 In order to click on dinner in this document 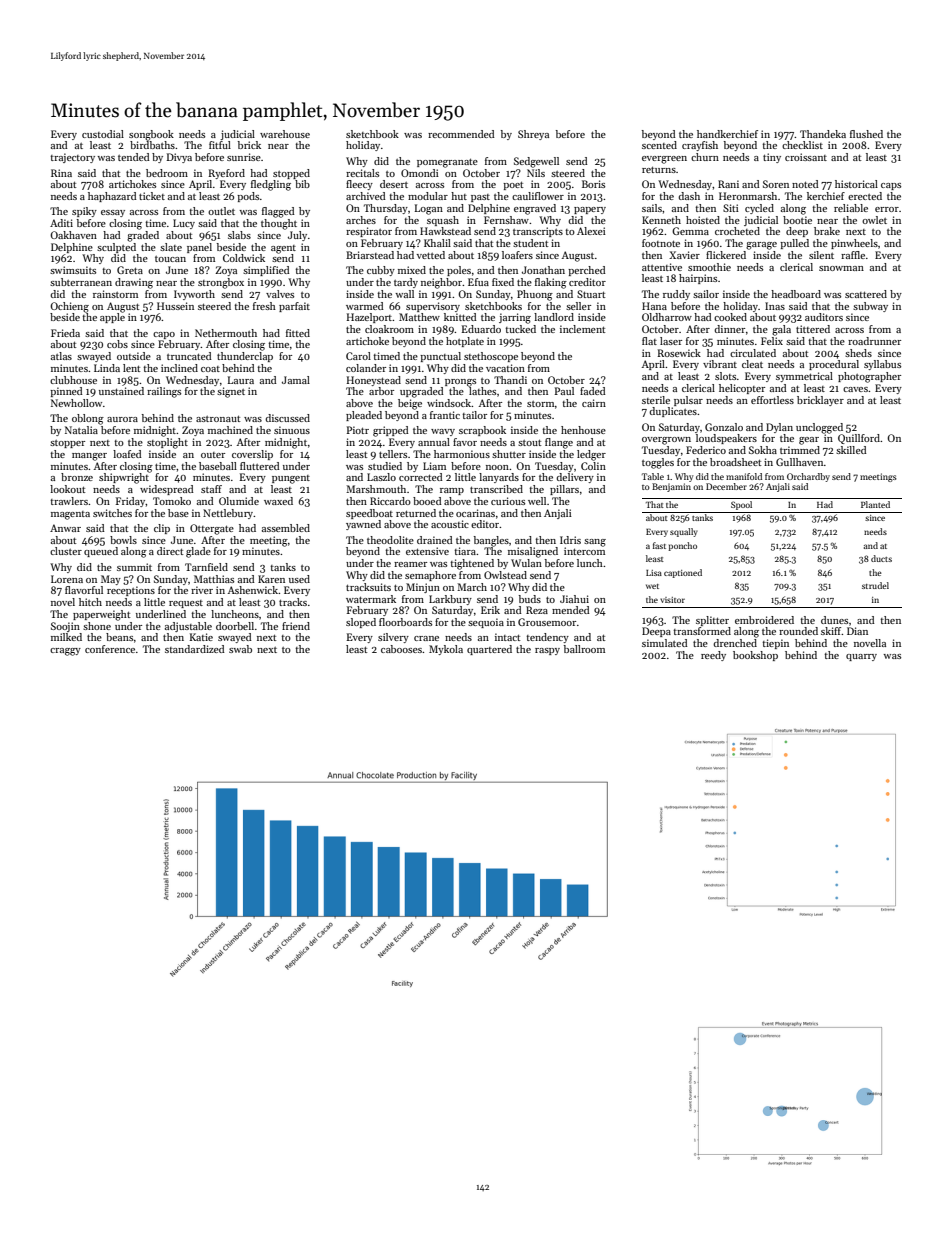, I will do `click(729, 329)`.
